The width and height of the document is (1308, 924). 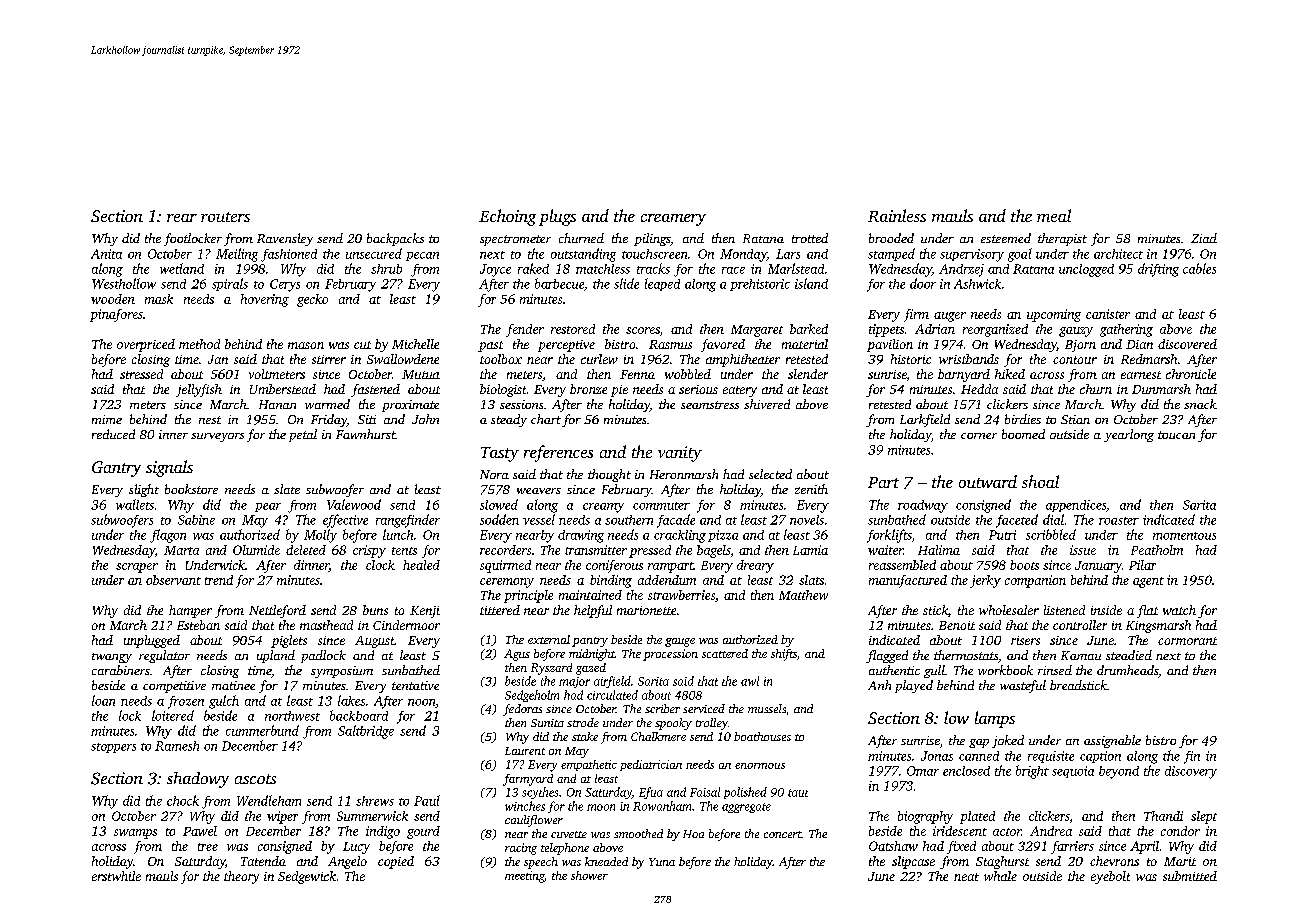 I want to click on Dunmarsh, so click(x=1161, y=389).
